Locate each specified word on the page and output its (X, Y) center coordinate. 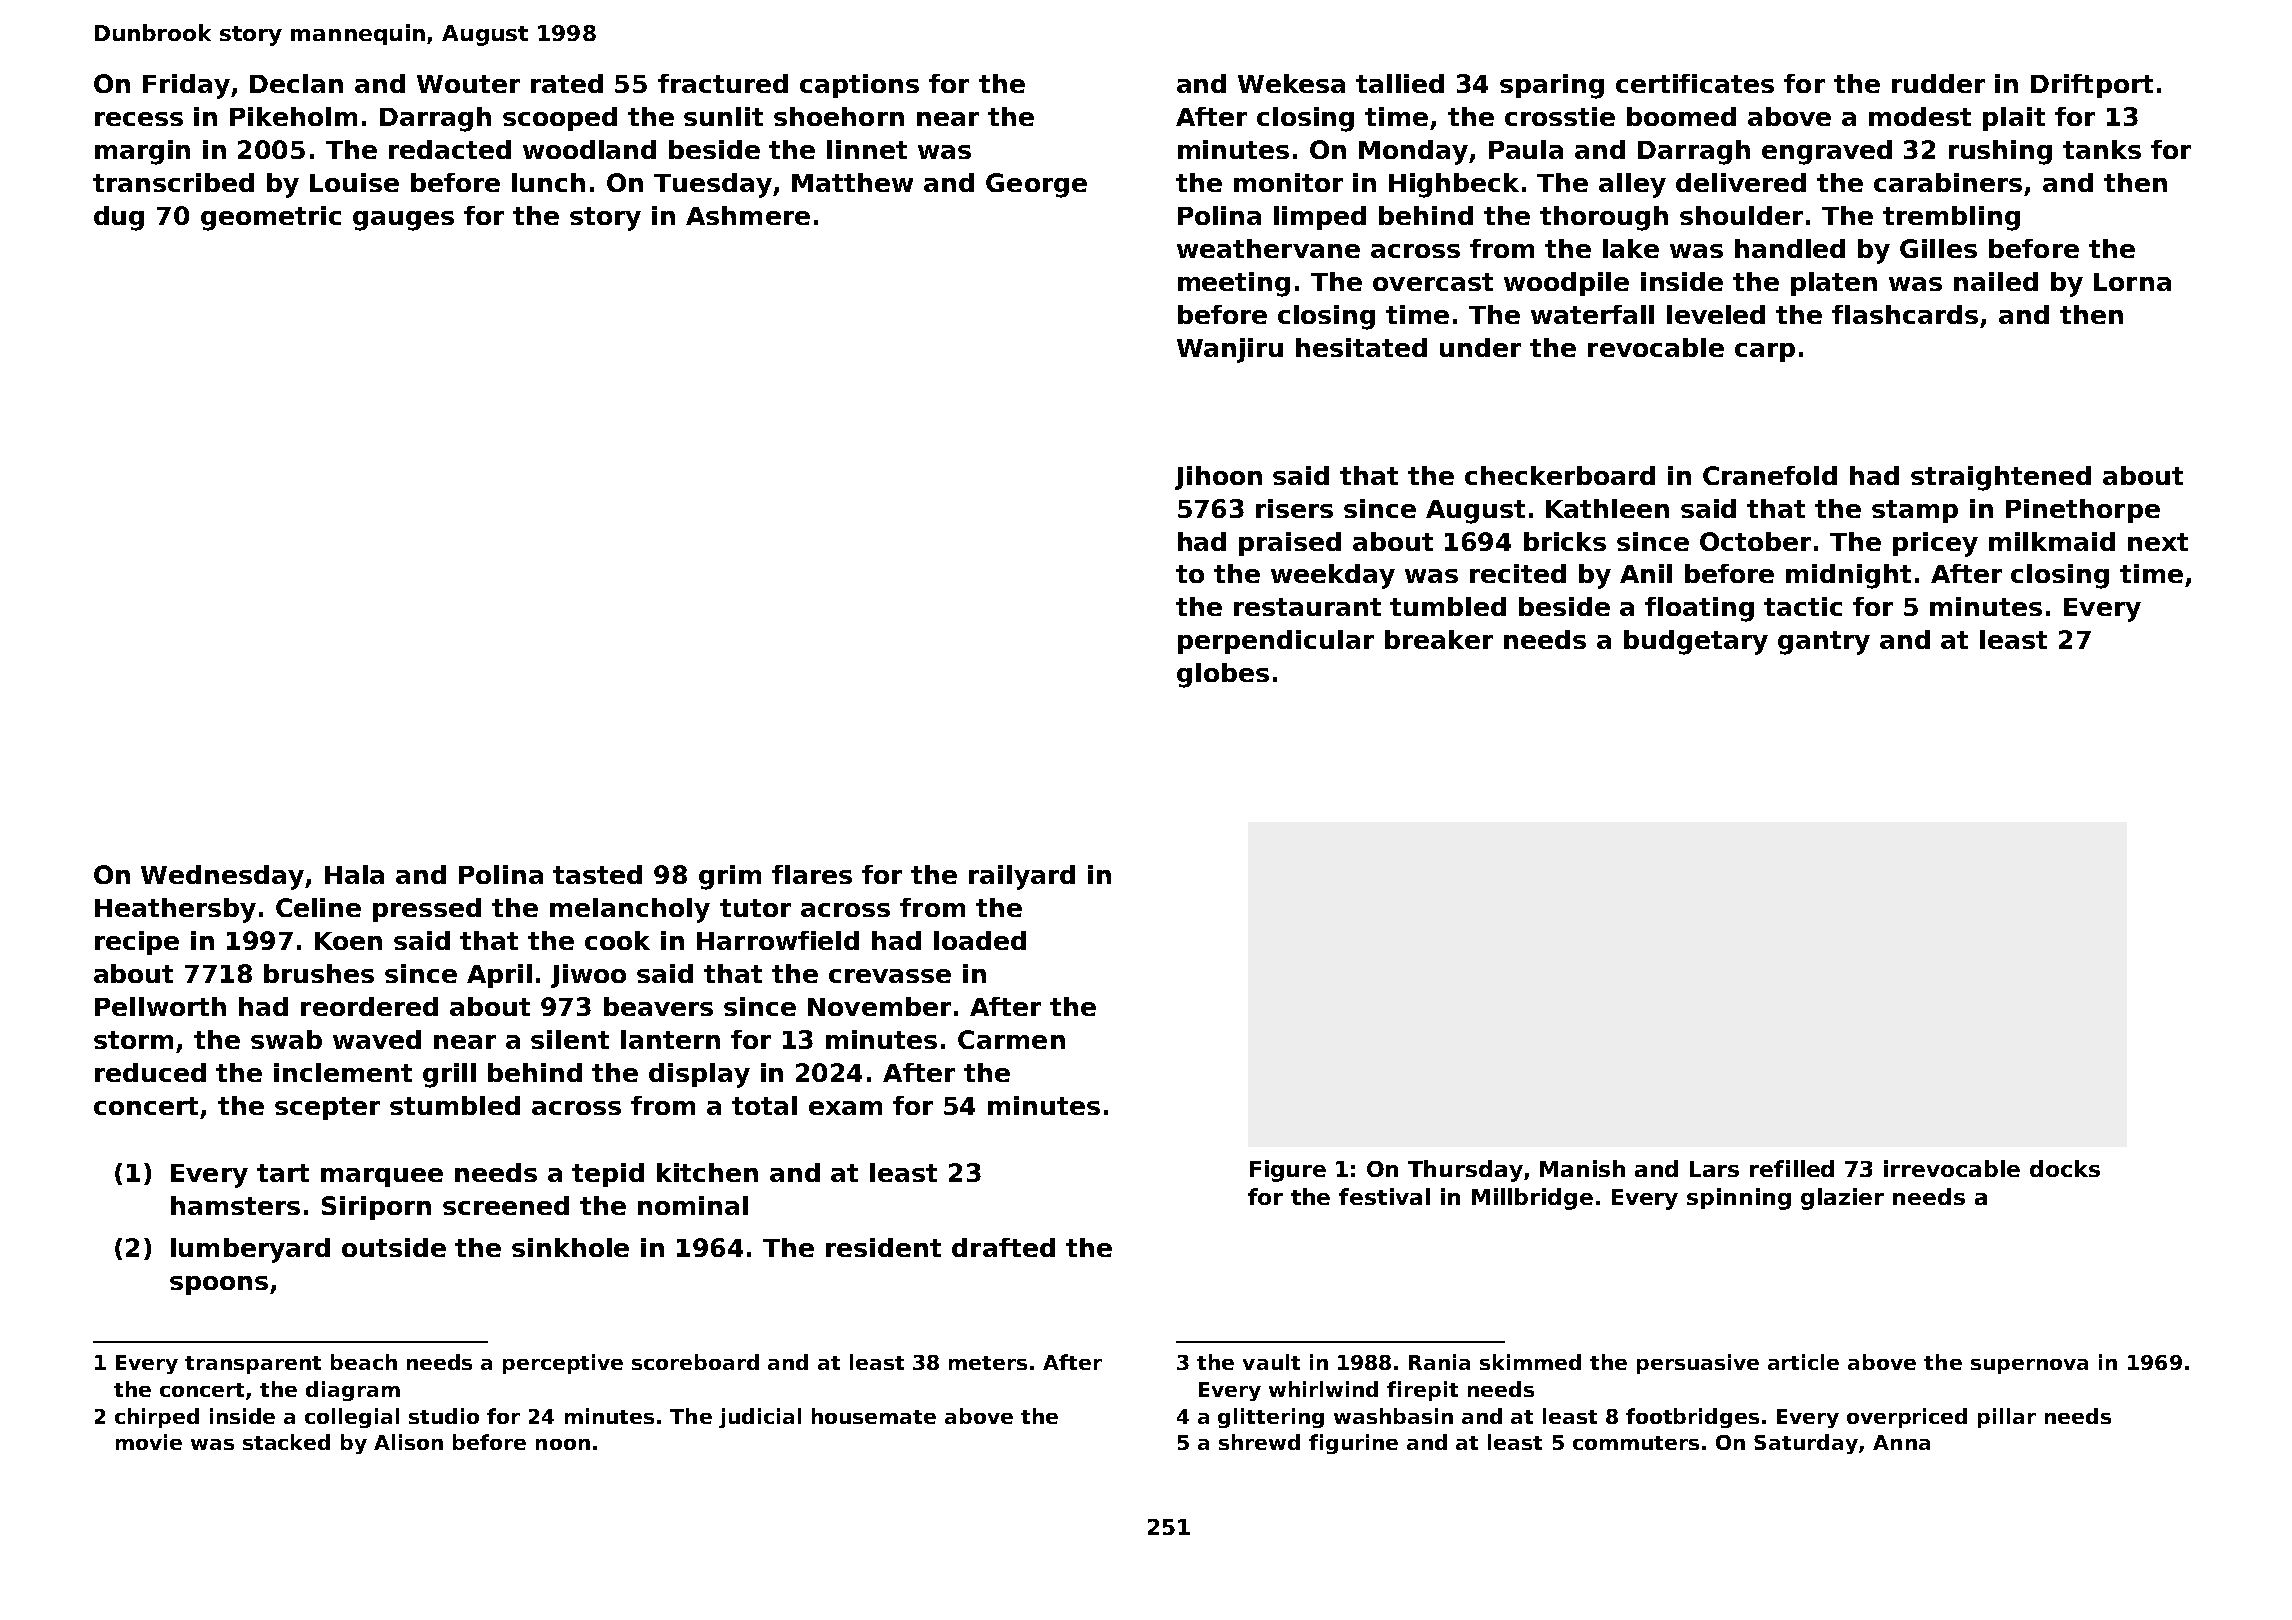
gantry (1824, 643)
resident (883, 1247)
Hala (354, 874)
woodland (589, 149)
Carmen (1011, 1039)
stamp (1915, 511)
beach (364, 1362)
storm (133, 1040)
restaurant (1307, 607)
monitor (1288, 182)
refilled (1792, 1168)
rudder (1938, 83)
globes (1223, 675)
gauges (403, 221)
